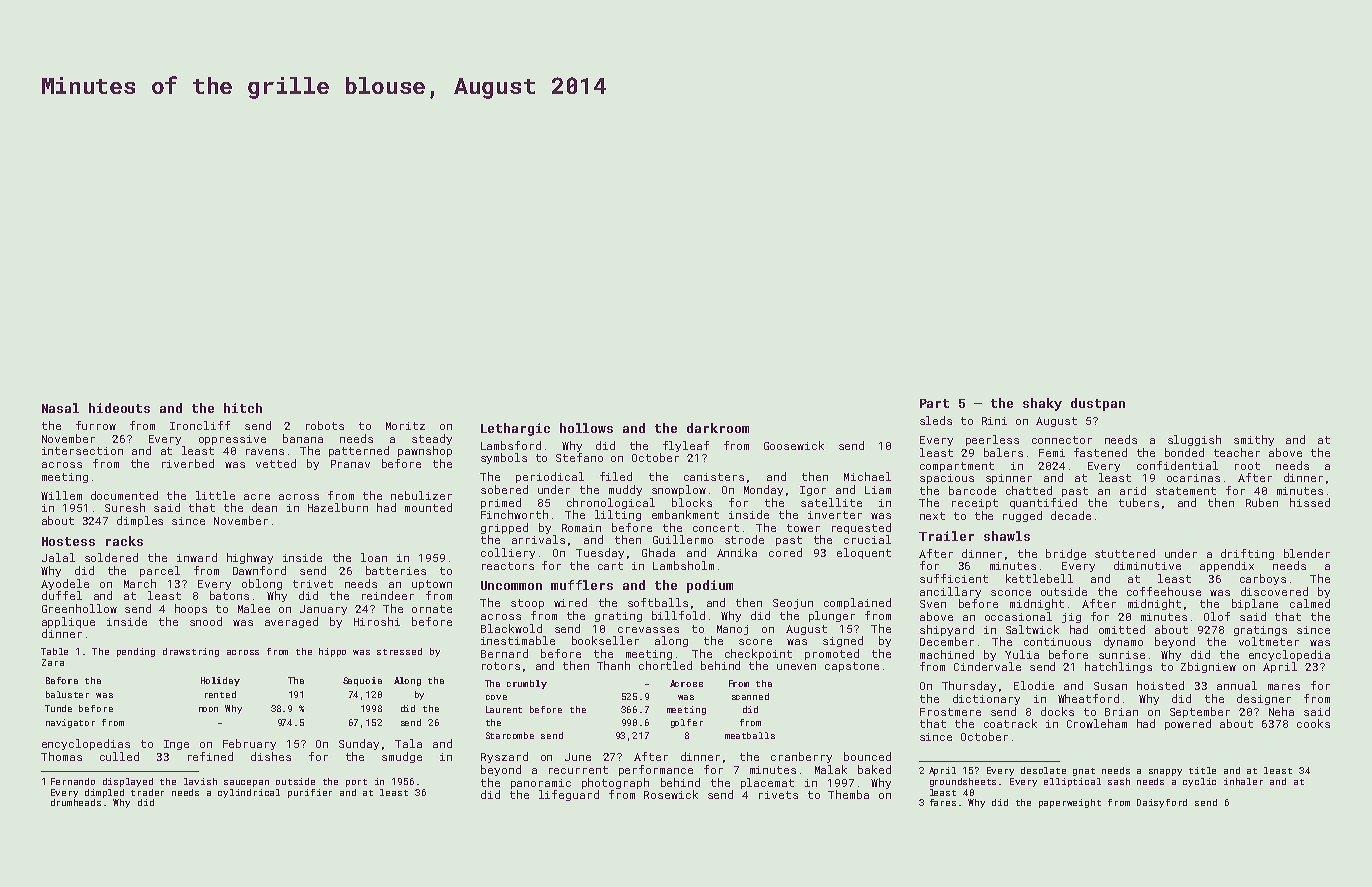 The image size is (1372, 887). Describe the element at coordinates (936, 420) in the screenshot. I see `sleds` at that location.
